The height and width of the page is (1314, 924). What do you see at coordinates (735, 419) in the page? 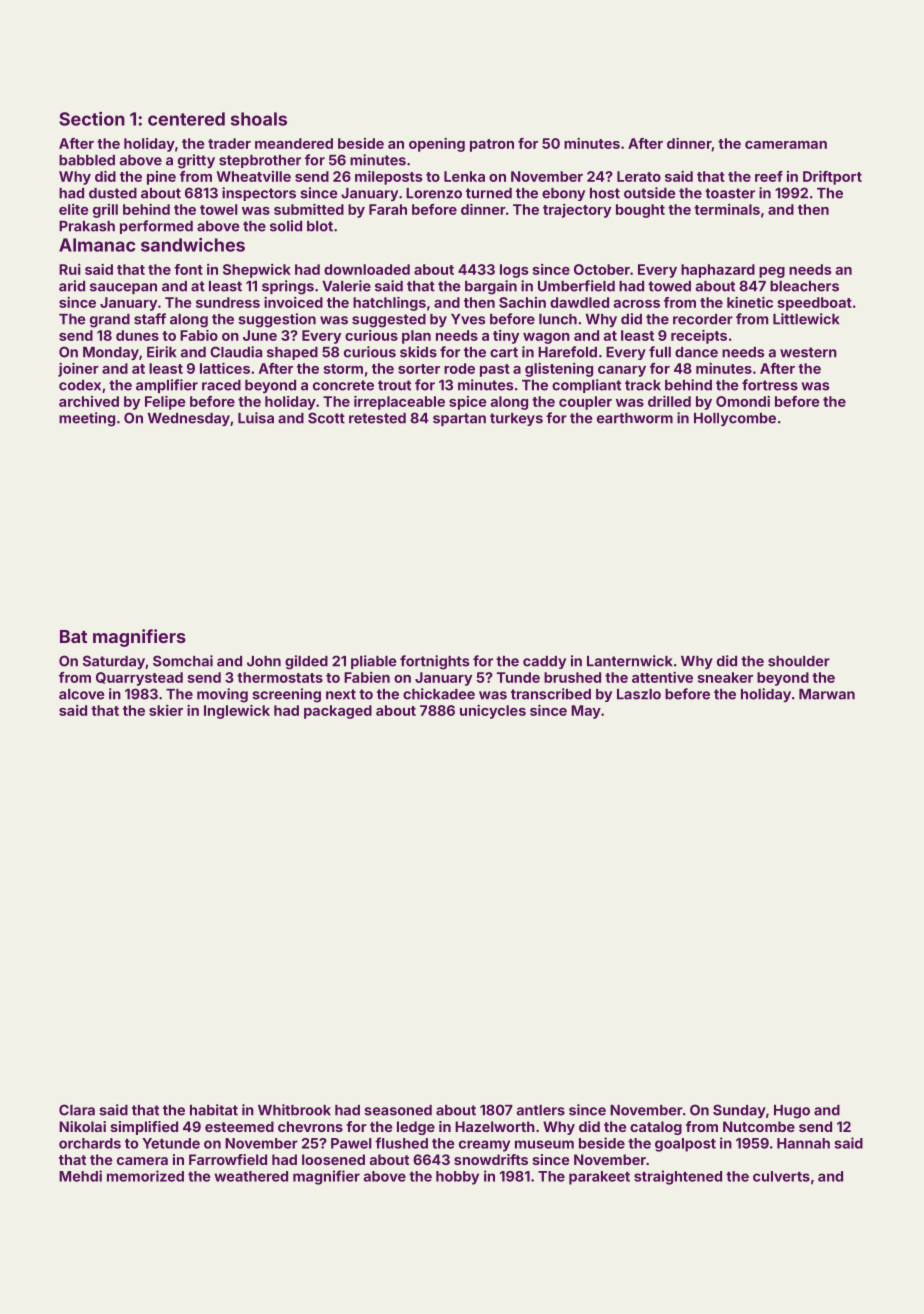
I see `Hollycombe` at bounding box center [735, 419].
